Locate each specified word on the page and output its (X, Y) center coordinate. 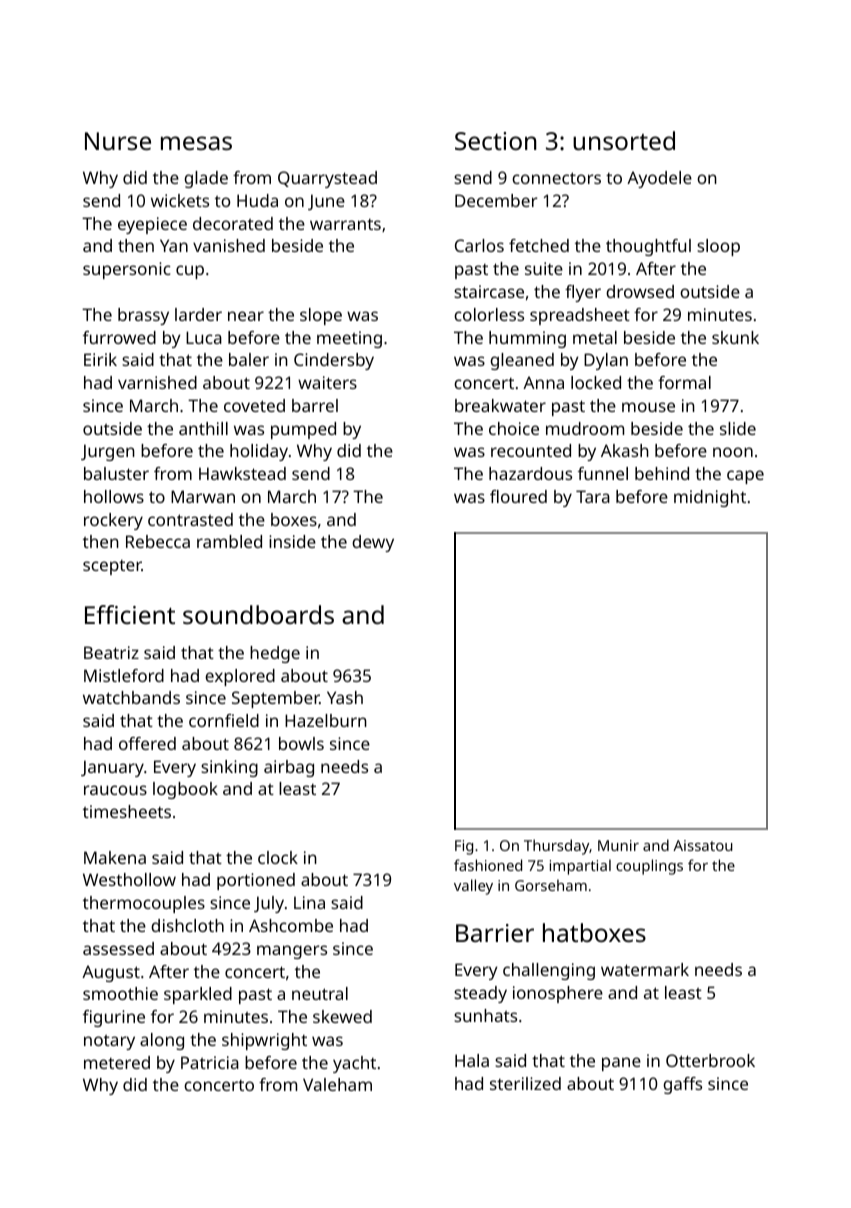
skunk (735, 337)
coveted (254, 405)
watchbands (131, 697)
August (111, 973)
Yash (345, 697)
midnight (710, 498)
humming (527, 339)
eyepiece (152, 225)
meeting (349, 339)
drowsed (640, 291)
